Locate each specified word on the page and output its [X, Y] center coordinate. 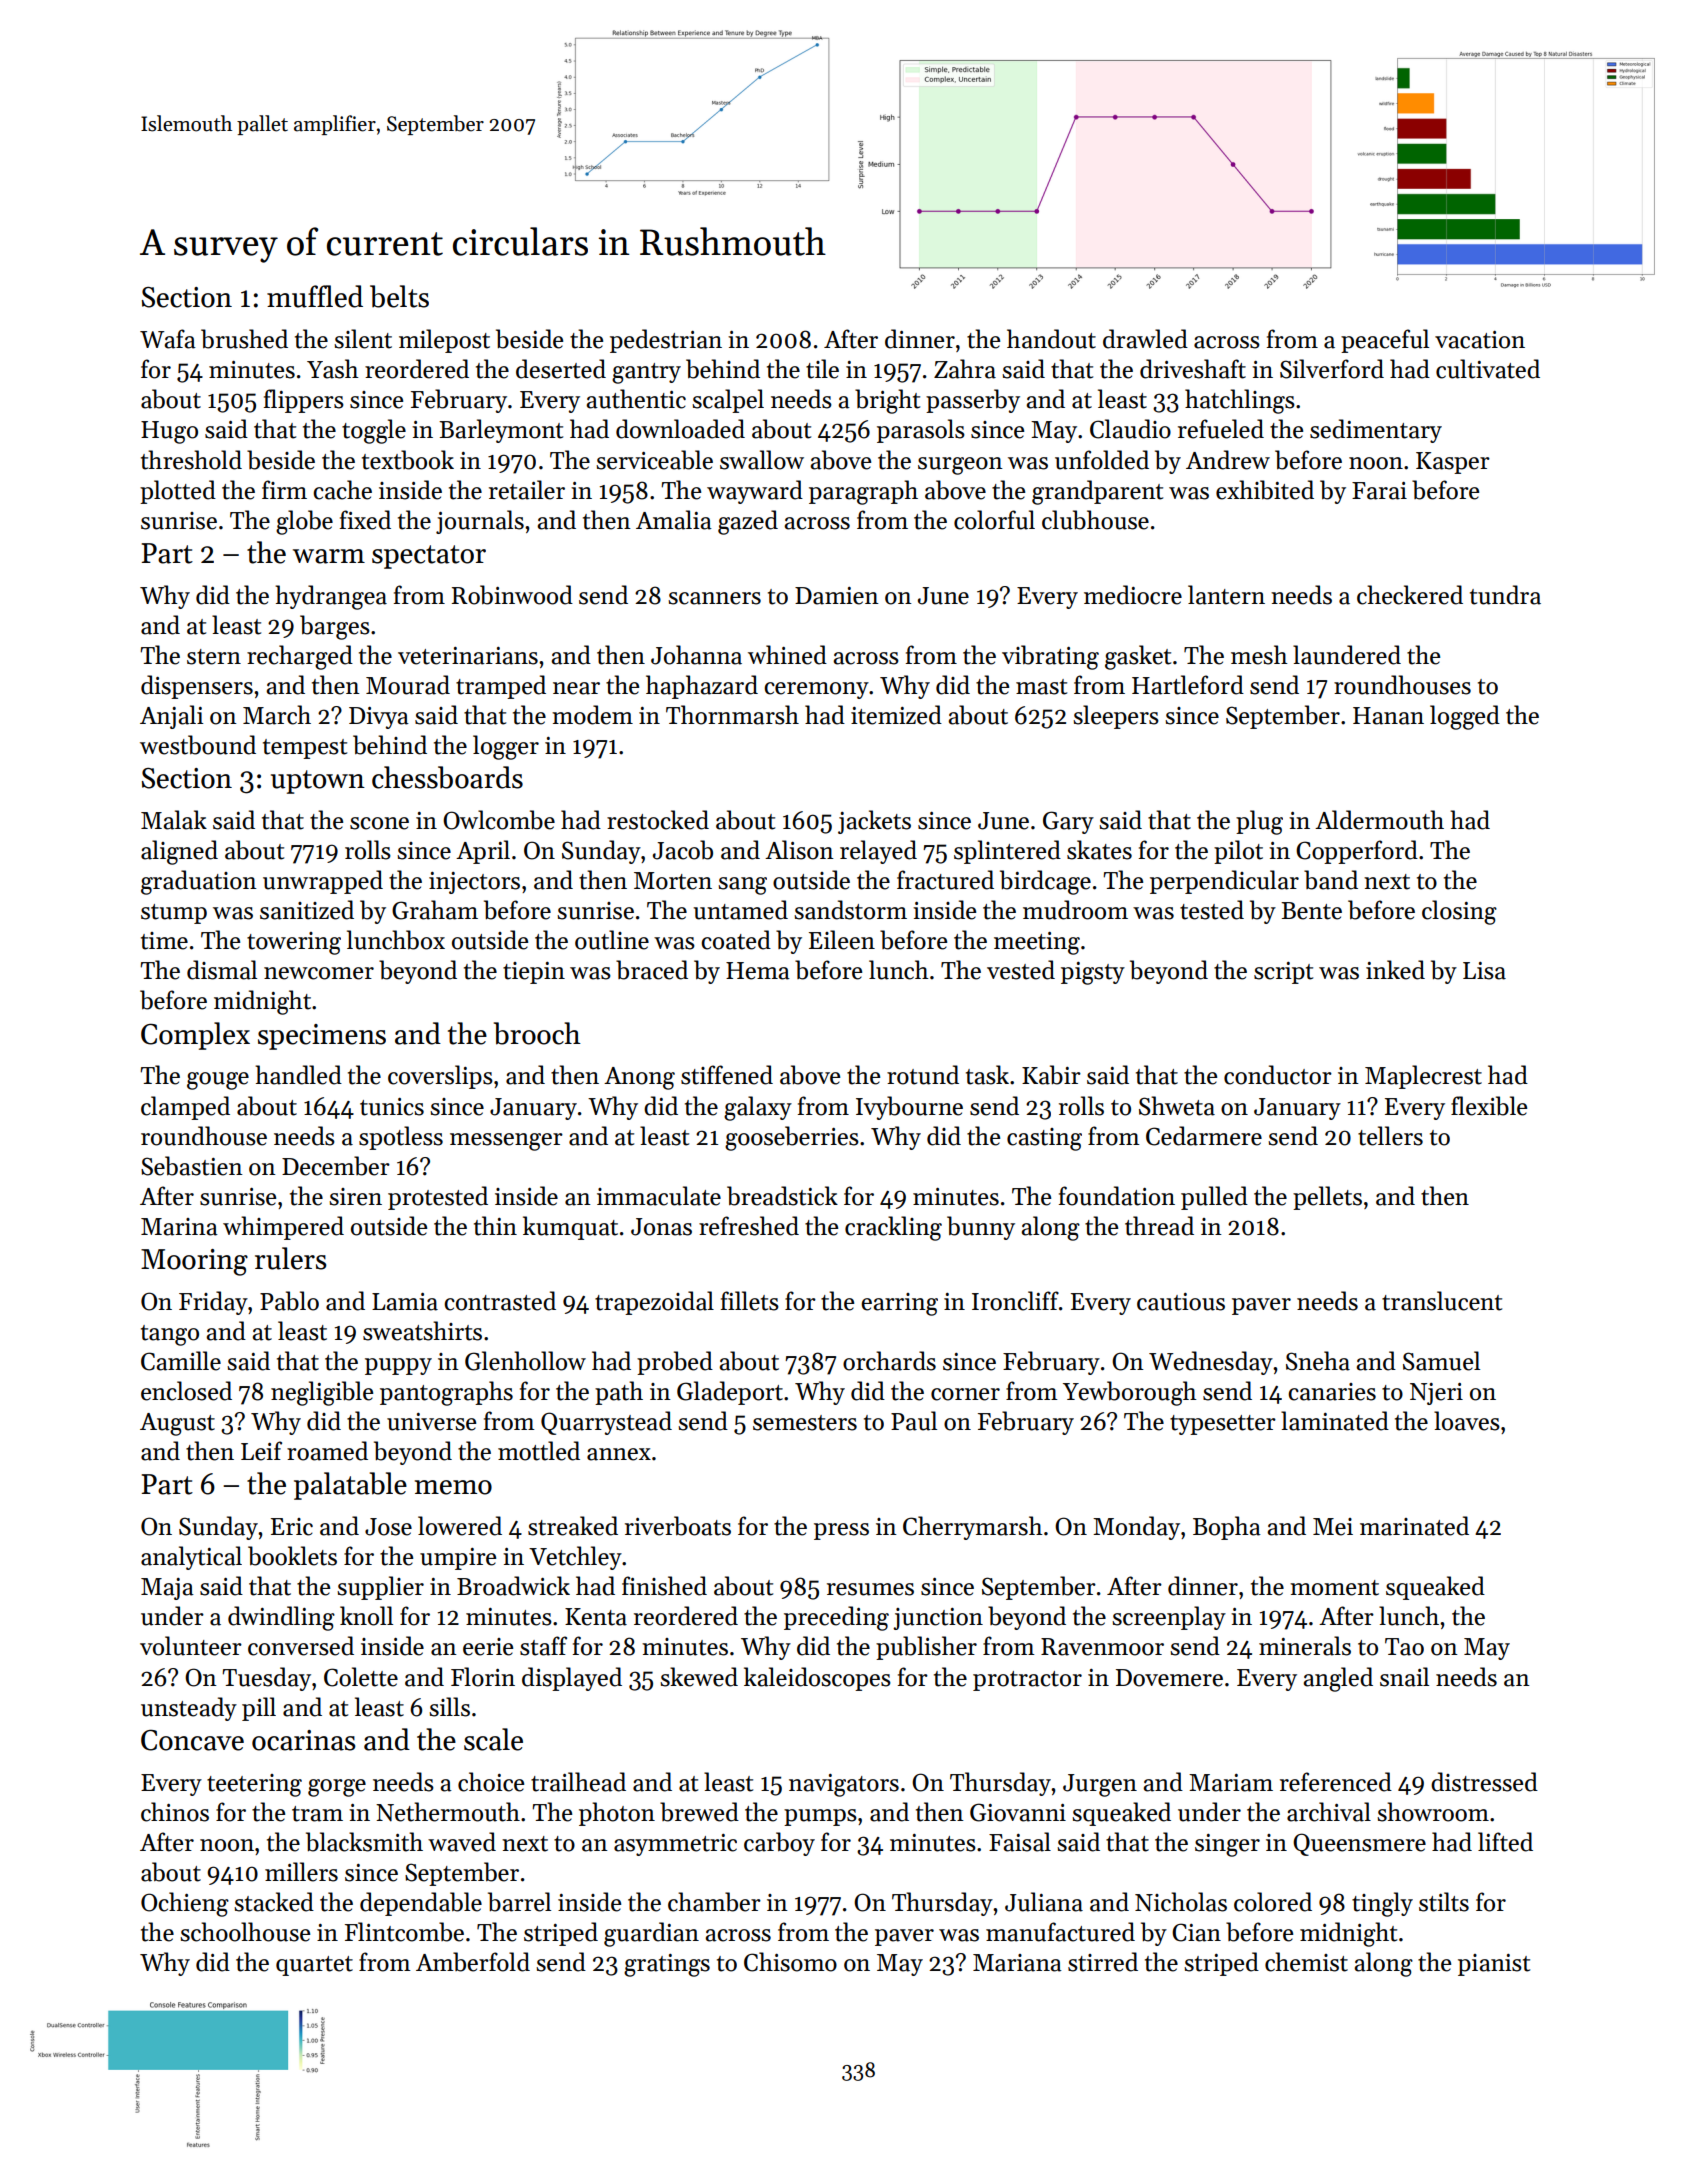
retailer [527, 490]
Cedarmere [1204, 1136]
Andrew [1228, 460]
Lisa [1484, 971]
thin [495, 1226]
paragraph [863, 492]
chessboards [447, 777]
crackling [893, 1228]
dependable [421, 1904]
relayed [878, 852]
